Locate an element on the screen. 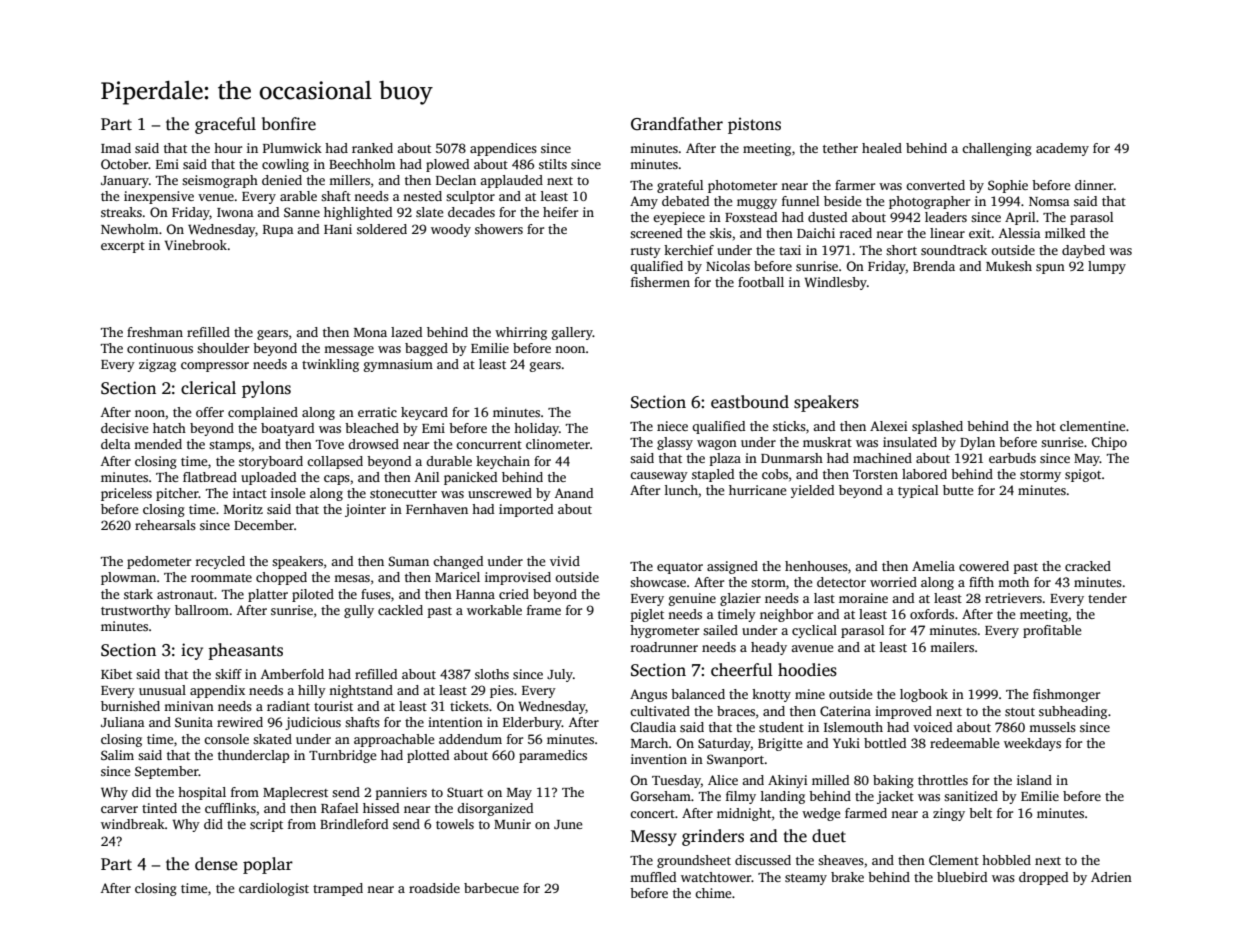  roommate is located at coordinates (221, 578).
